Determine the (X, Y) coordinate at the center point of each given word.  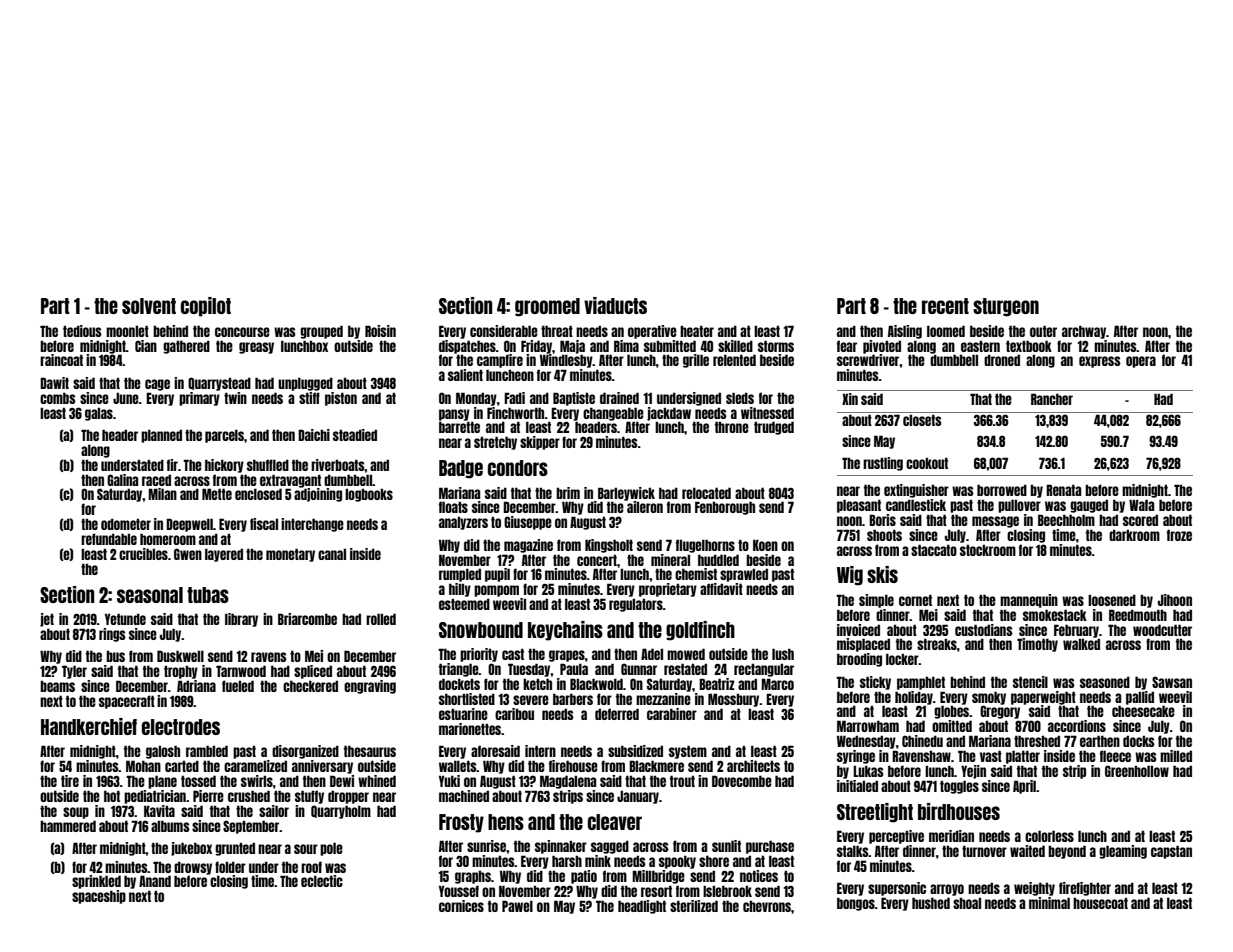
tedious (82, 331)
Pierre (208, 796)
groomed (547, 307)
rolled (381, 619)
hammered (68, 826)
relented (734, 360)
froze (1179, 535)
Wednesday (866, 742)
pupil (497, 575)
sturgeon (1006, 307)
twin (235, 398)
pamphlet (921, 683)
